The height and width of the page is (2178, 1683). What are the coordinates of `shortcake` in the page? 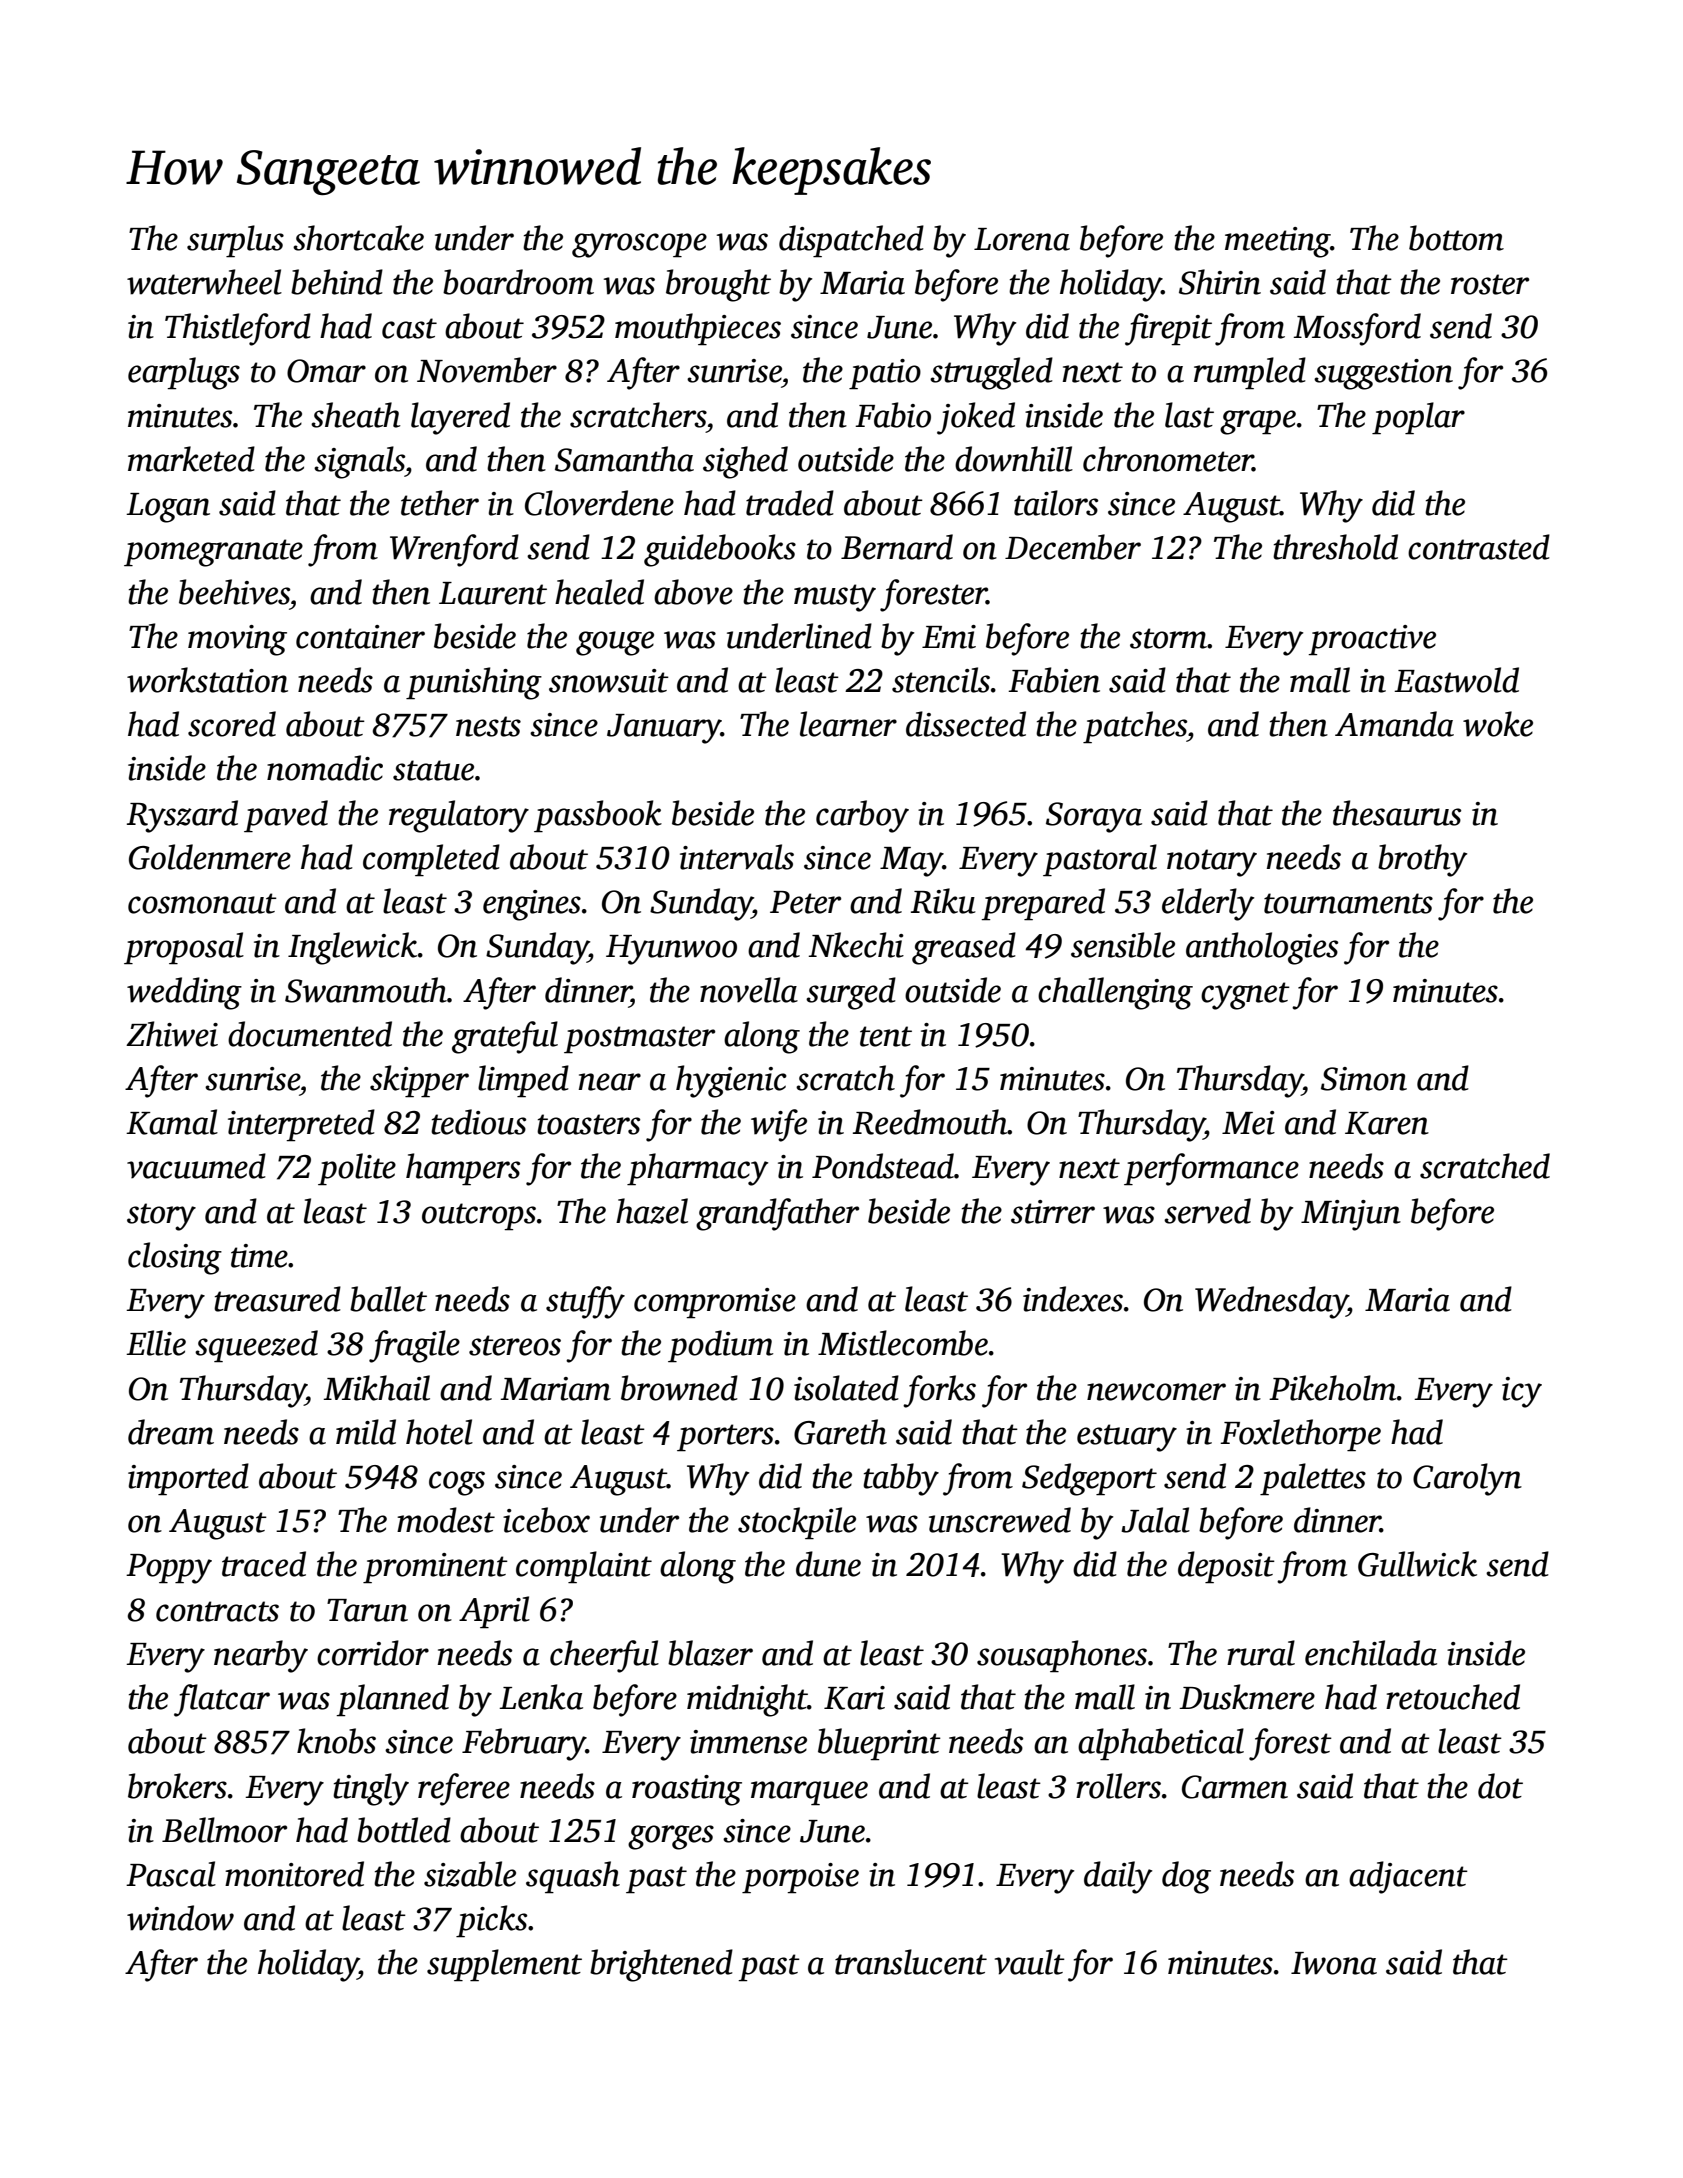 It's located at (358, 238).
